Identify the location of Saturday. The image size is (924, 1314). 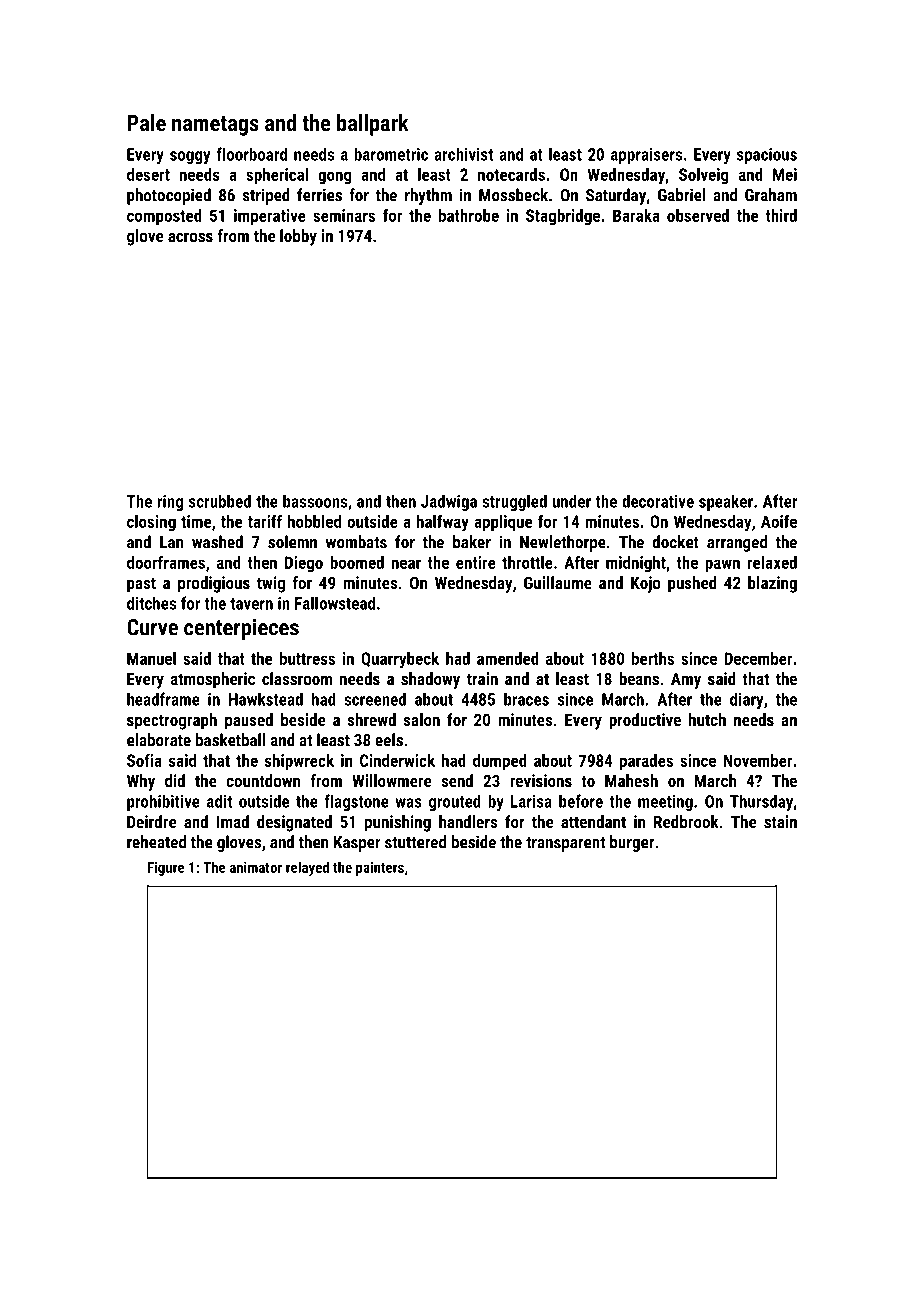
(616, 196).
